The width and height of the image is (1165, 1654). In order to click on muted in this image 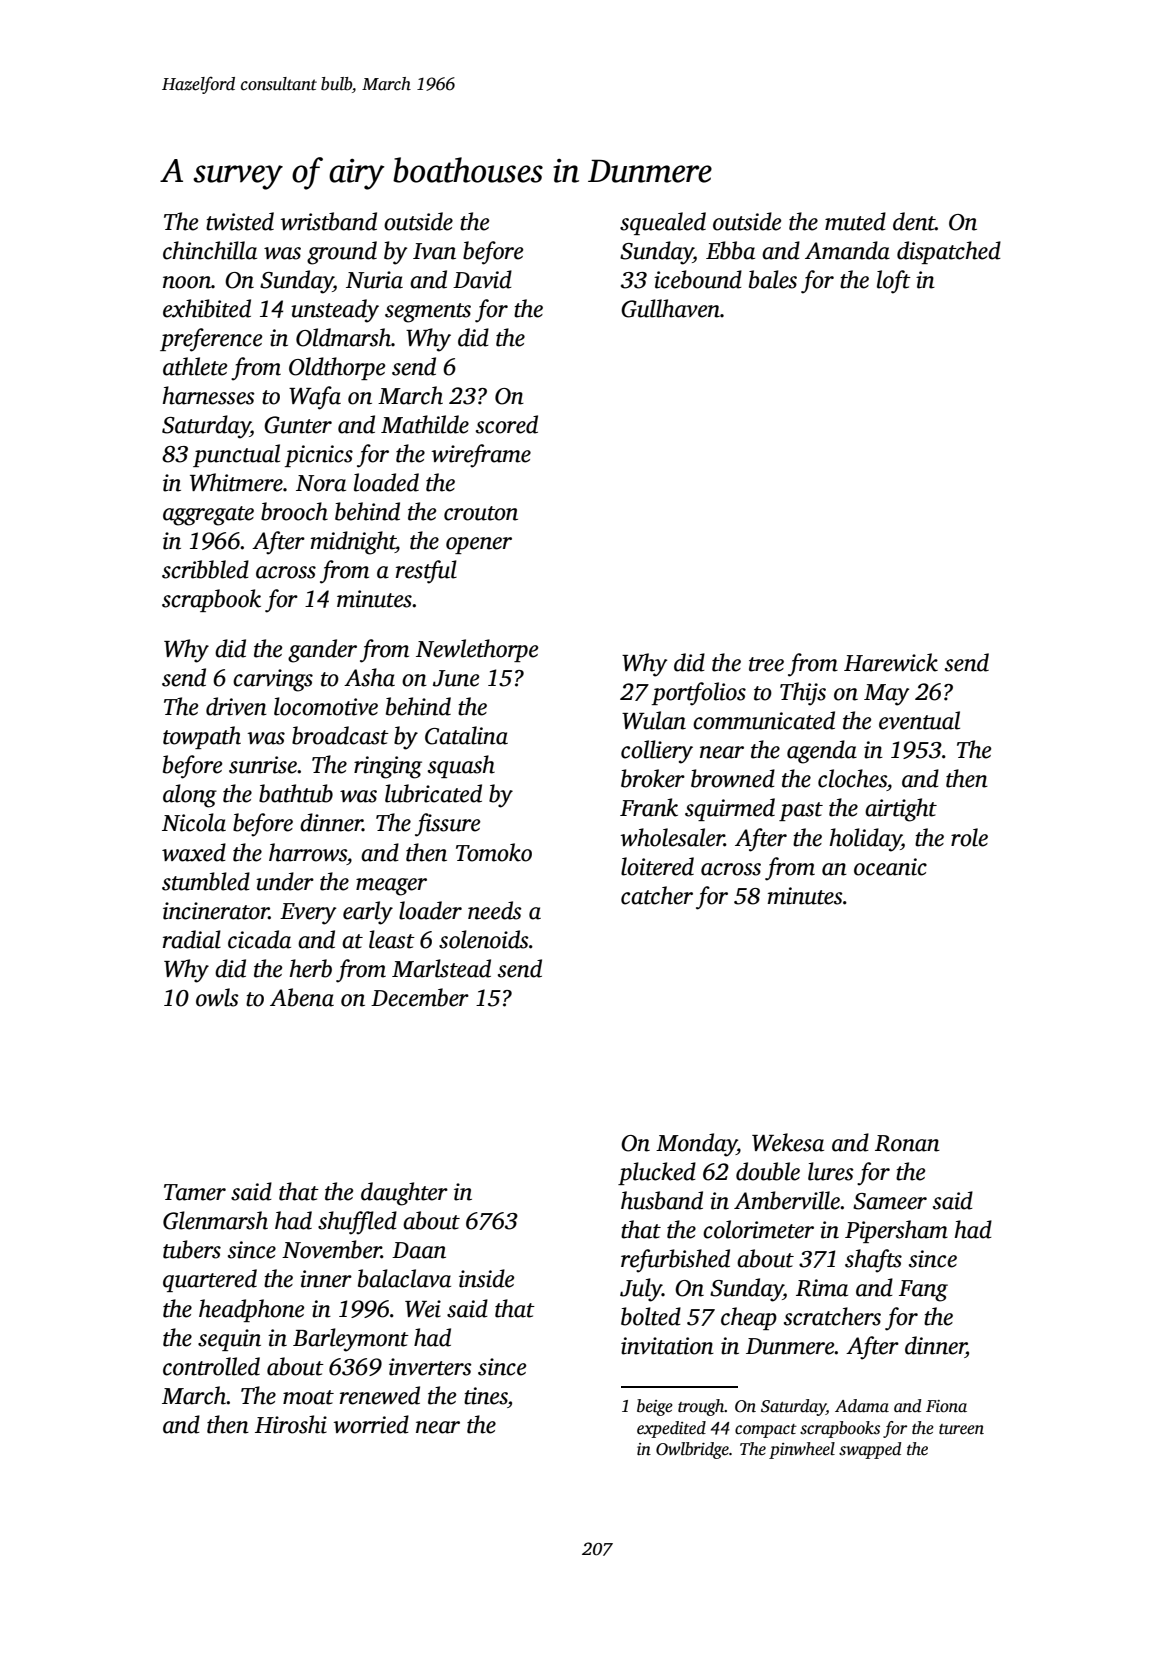, I will do `click(855, 221)`.
